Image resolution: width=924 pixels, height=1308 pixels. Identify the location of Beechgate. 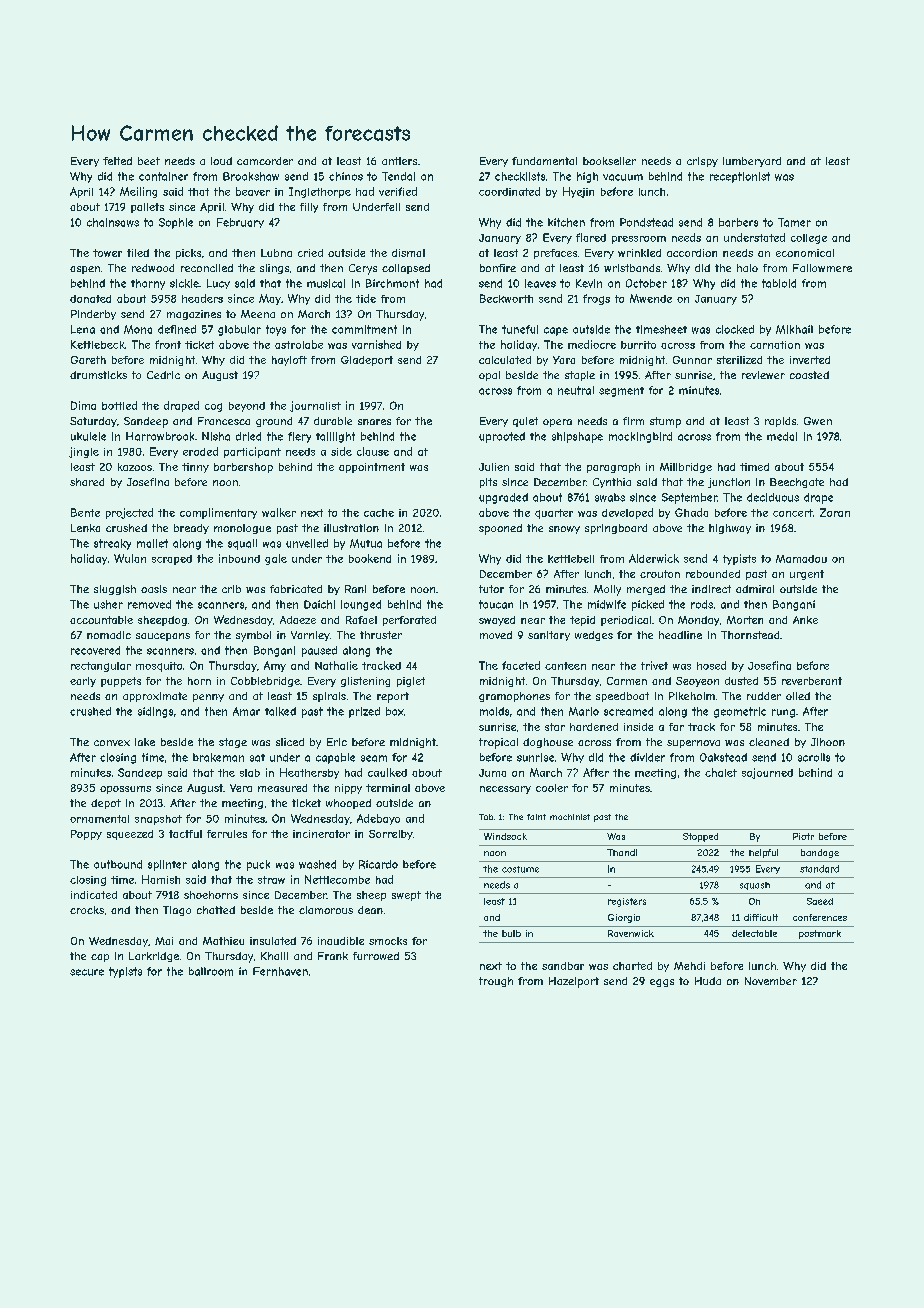
(797, 483).
